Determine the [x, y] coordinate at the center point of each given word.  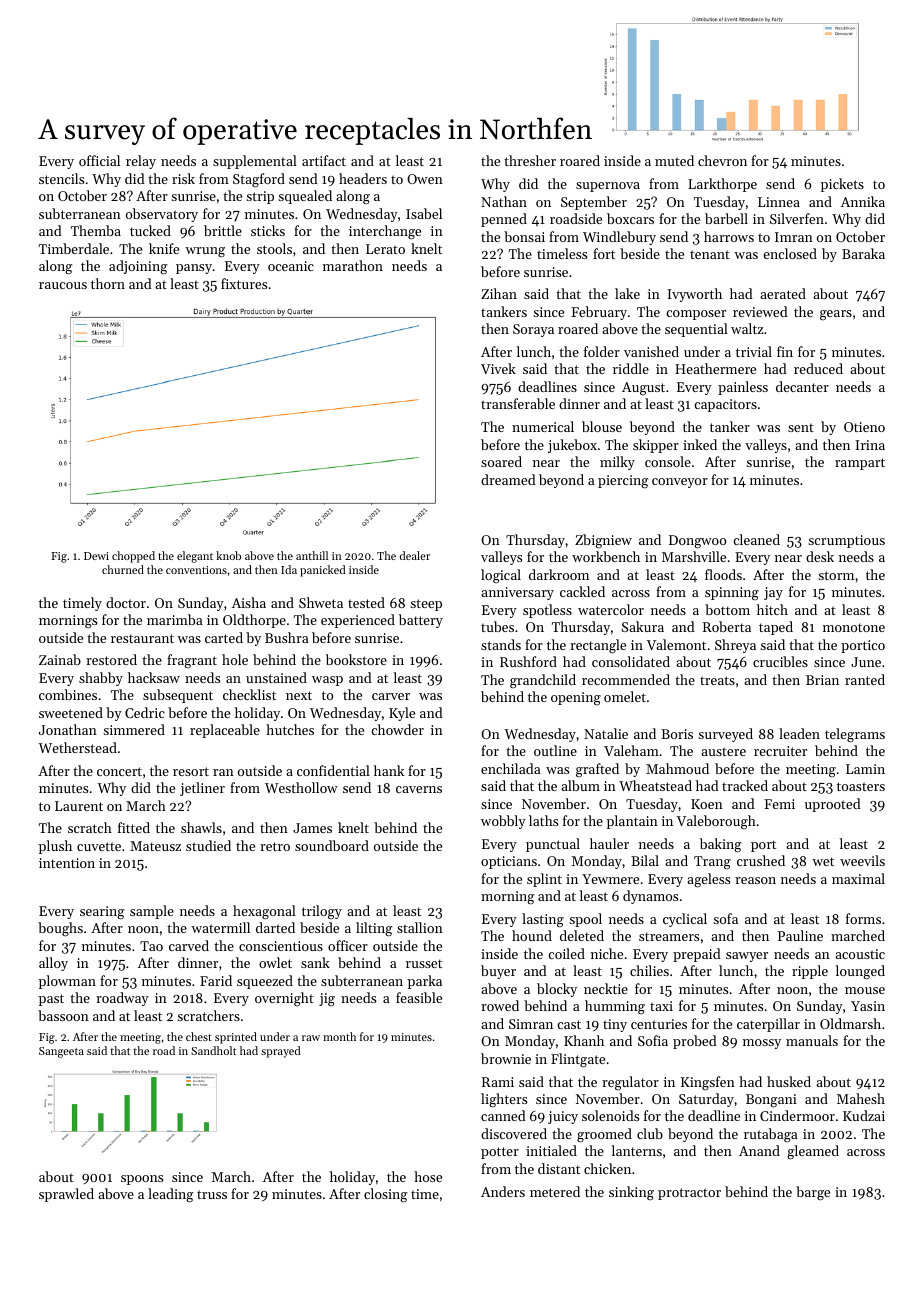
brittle [223, 230]
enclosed [790, 253]
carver [391, 696]
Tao [151, 946]
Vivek [498, 368]
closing [385, 1195]
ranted [865, 679]
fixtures [244, 283]
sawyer [747, 957]
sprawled [66, 1195]
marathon [353, 265]
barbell [726, 218]
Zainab [60, 659]
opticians [509, 862]
